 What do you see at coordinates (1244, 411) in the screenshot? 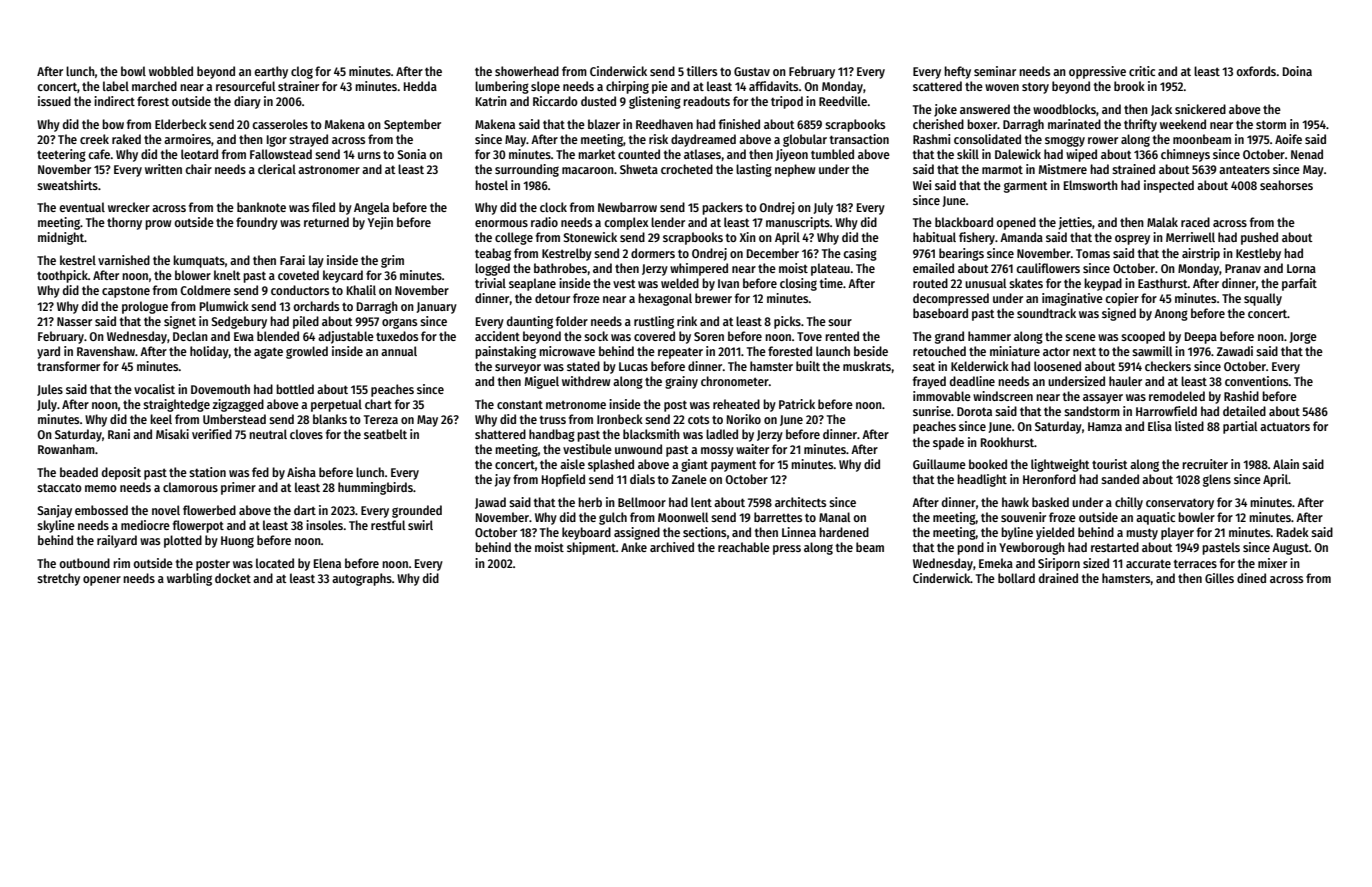
I see `detailed` at bounding box center [1244, 411].
